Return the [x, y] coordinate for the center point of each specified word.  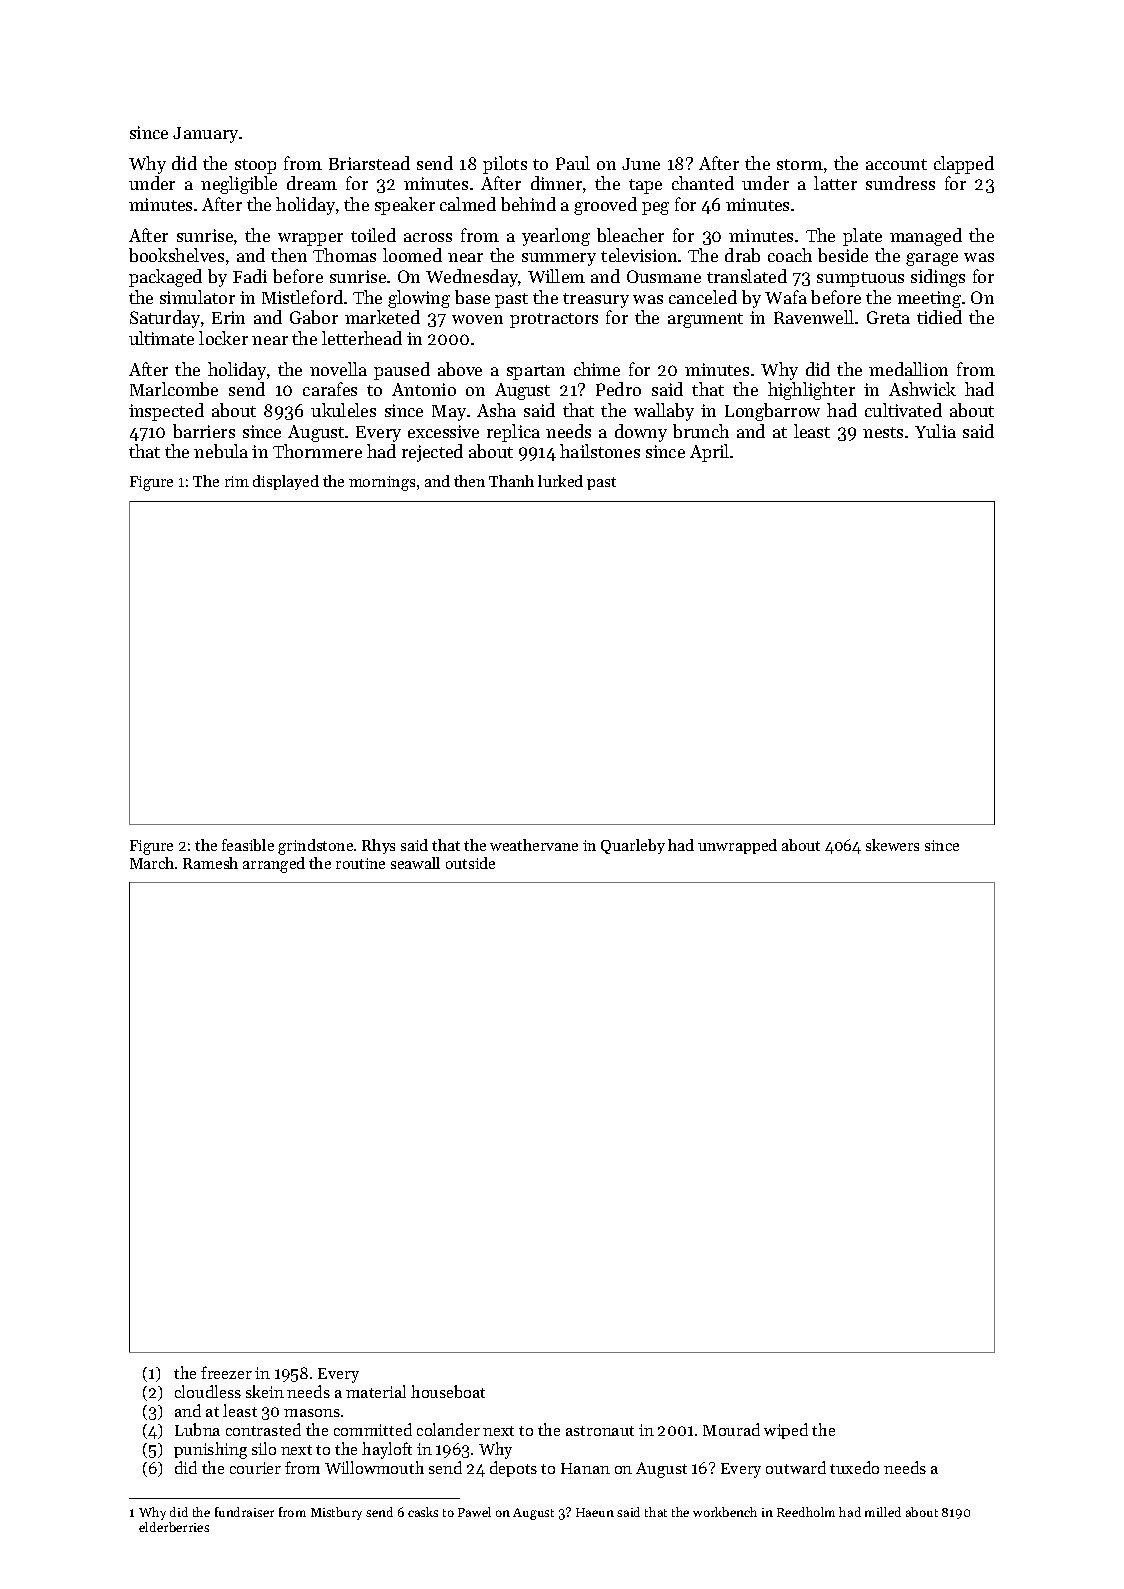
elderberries [174, 1527]
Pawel [474, 1512]
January [205, 135]
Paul [573, 163]
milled [883, 1512]
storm [800, 164]
